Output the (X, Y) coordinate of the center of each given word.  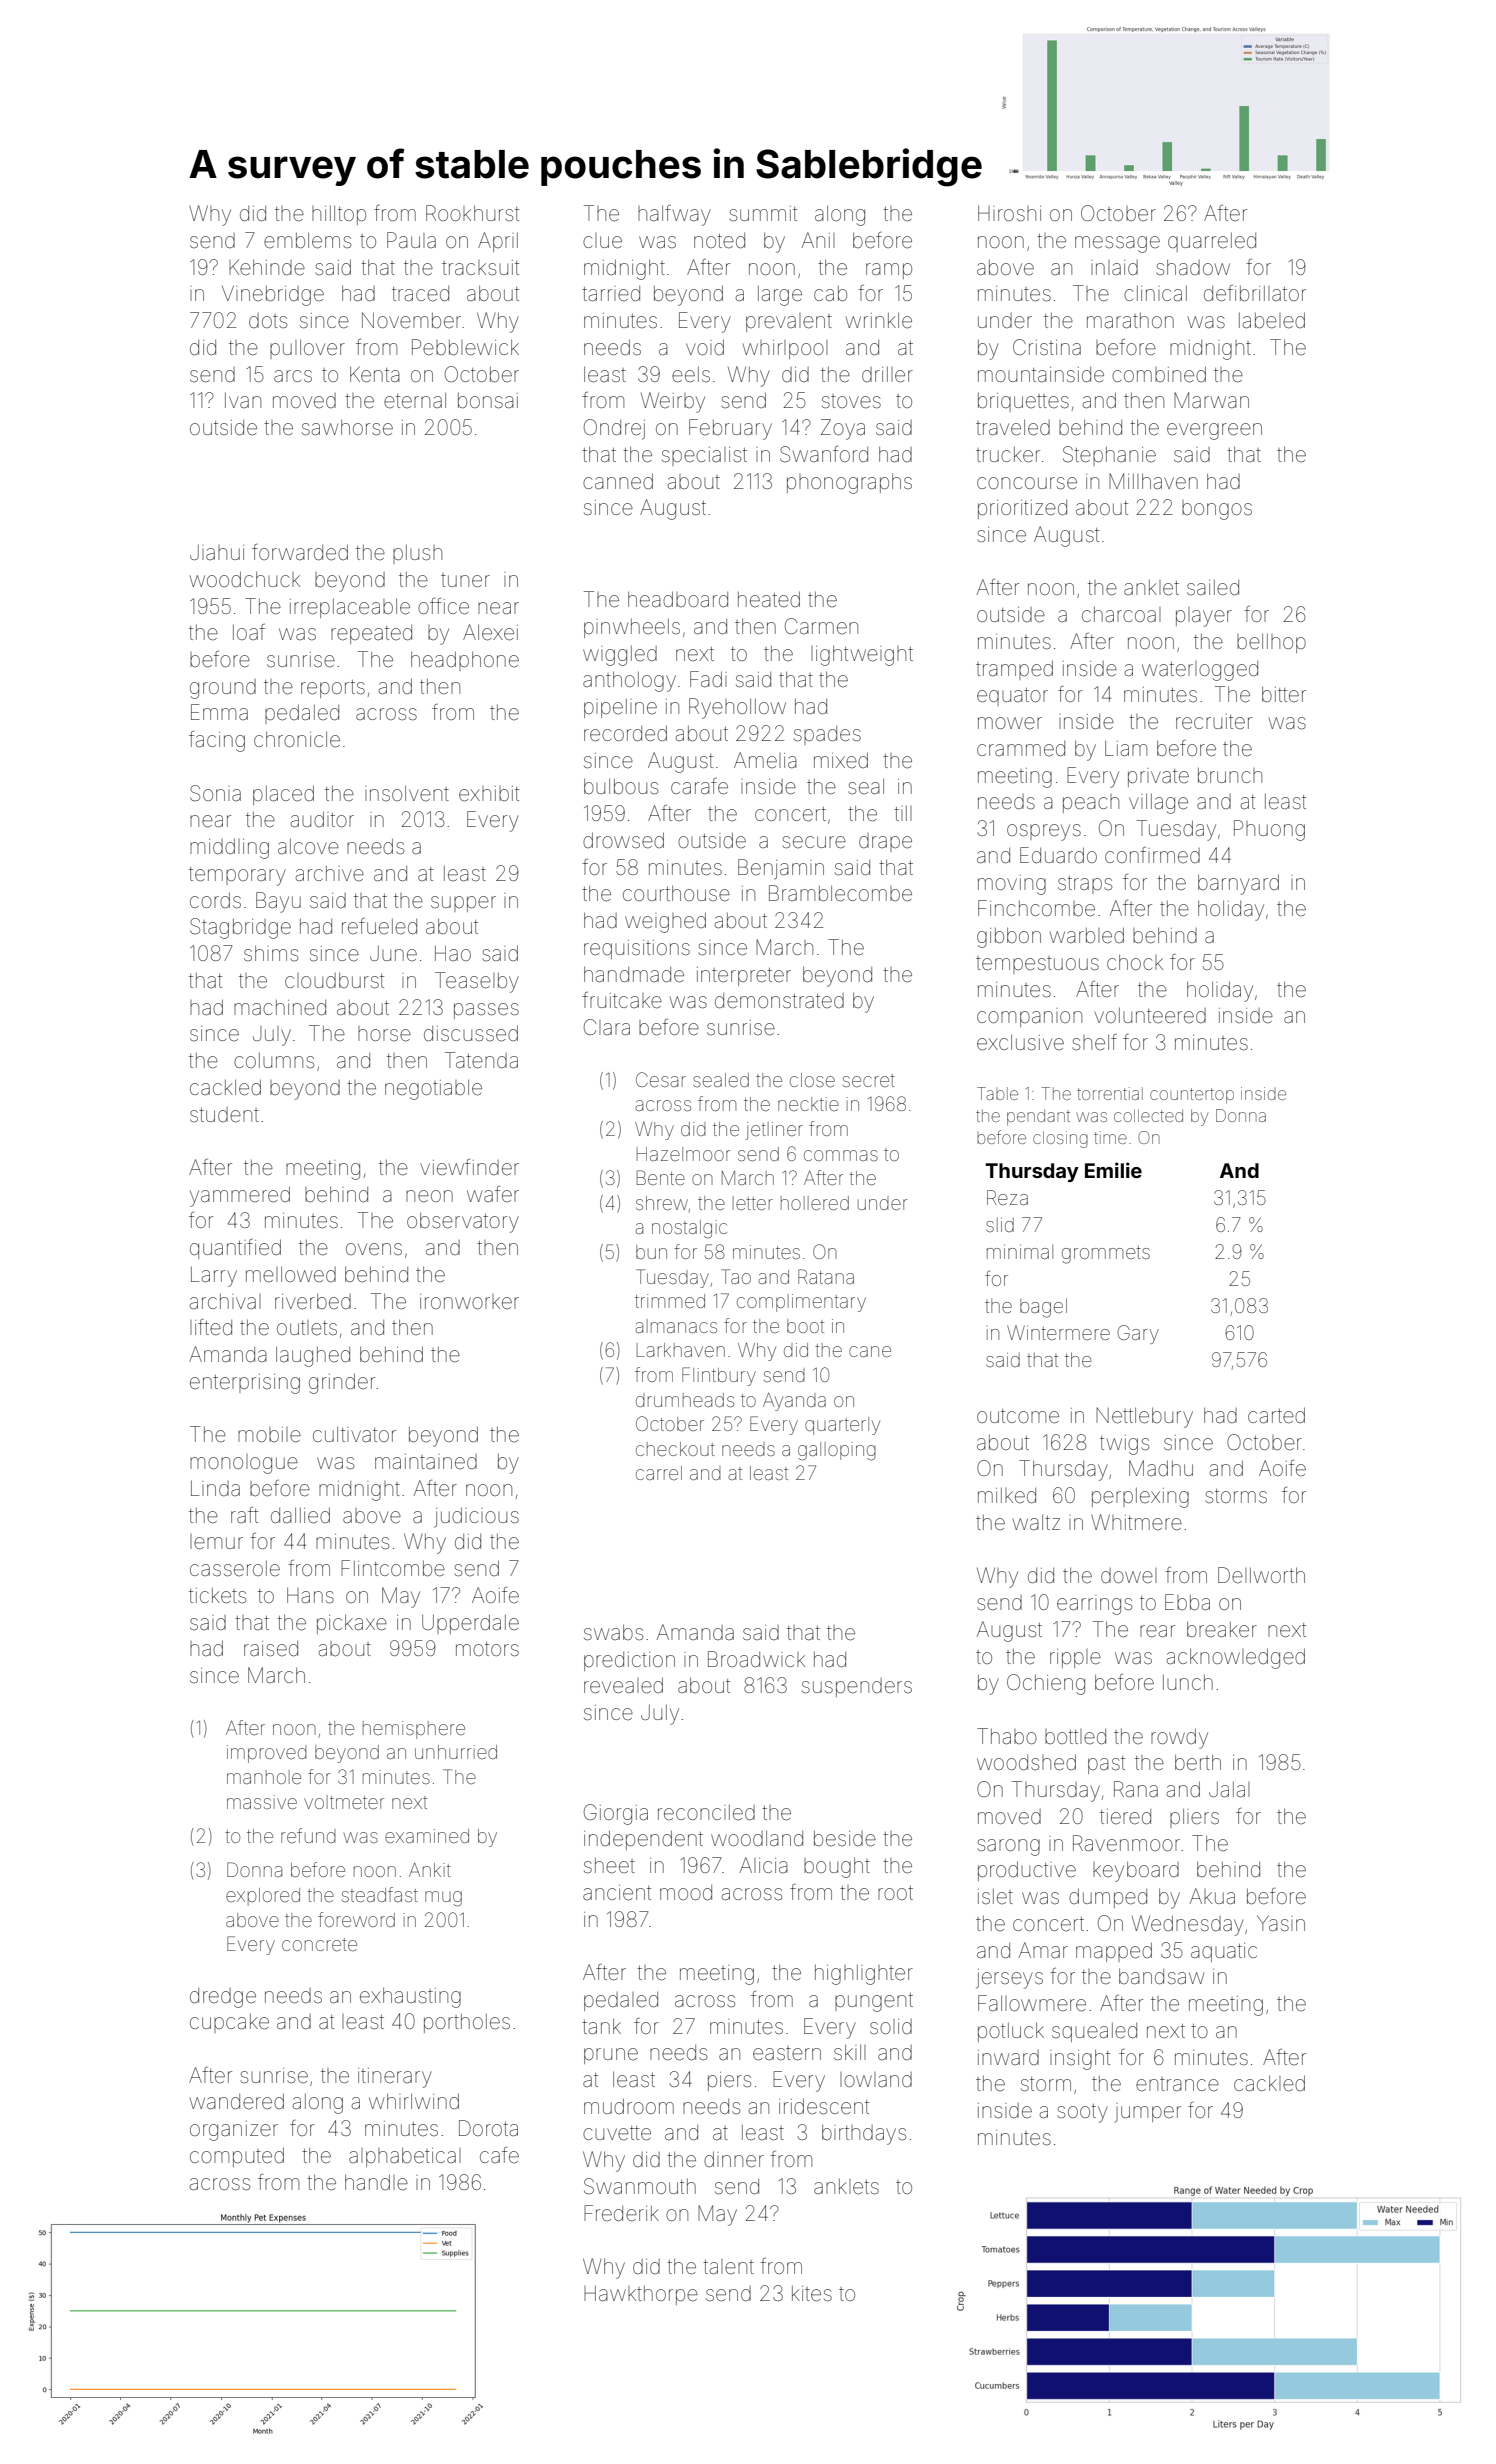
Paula (411, 240)
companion (1029, 1017)
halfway (674, 215)
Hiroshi (1009, 213)
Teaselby (477, 982)
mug (443, 1899)
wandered (237, 2101)
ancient (617, 1893)
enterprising (245, 1384)
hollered (815, 1203)
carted (1276, 1415)
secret (869, 1080)
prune (611, 2056)
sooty (1082, 2113)
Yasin (1281, 1923)
